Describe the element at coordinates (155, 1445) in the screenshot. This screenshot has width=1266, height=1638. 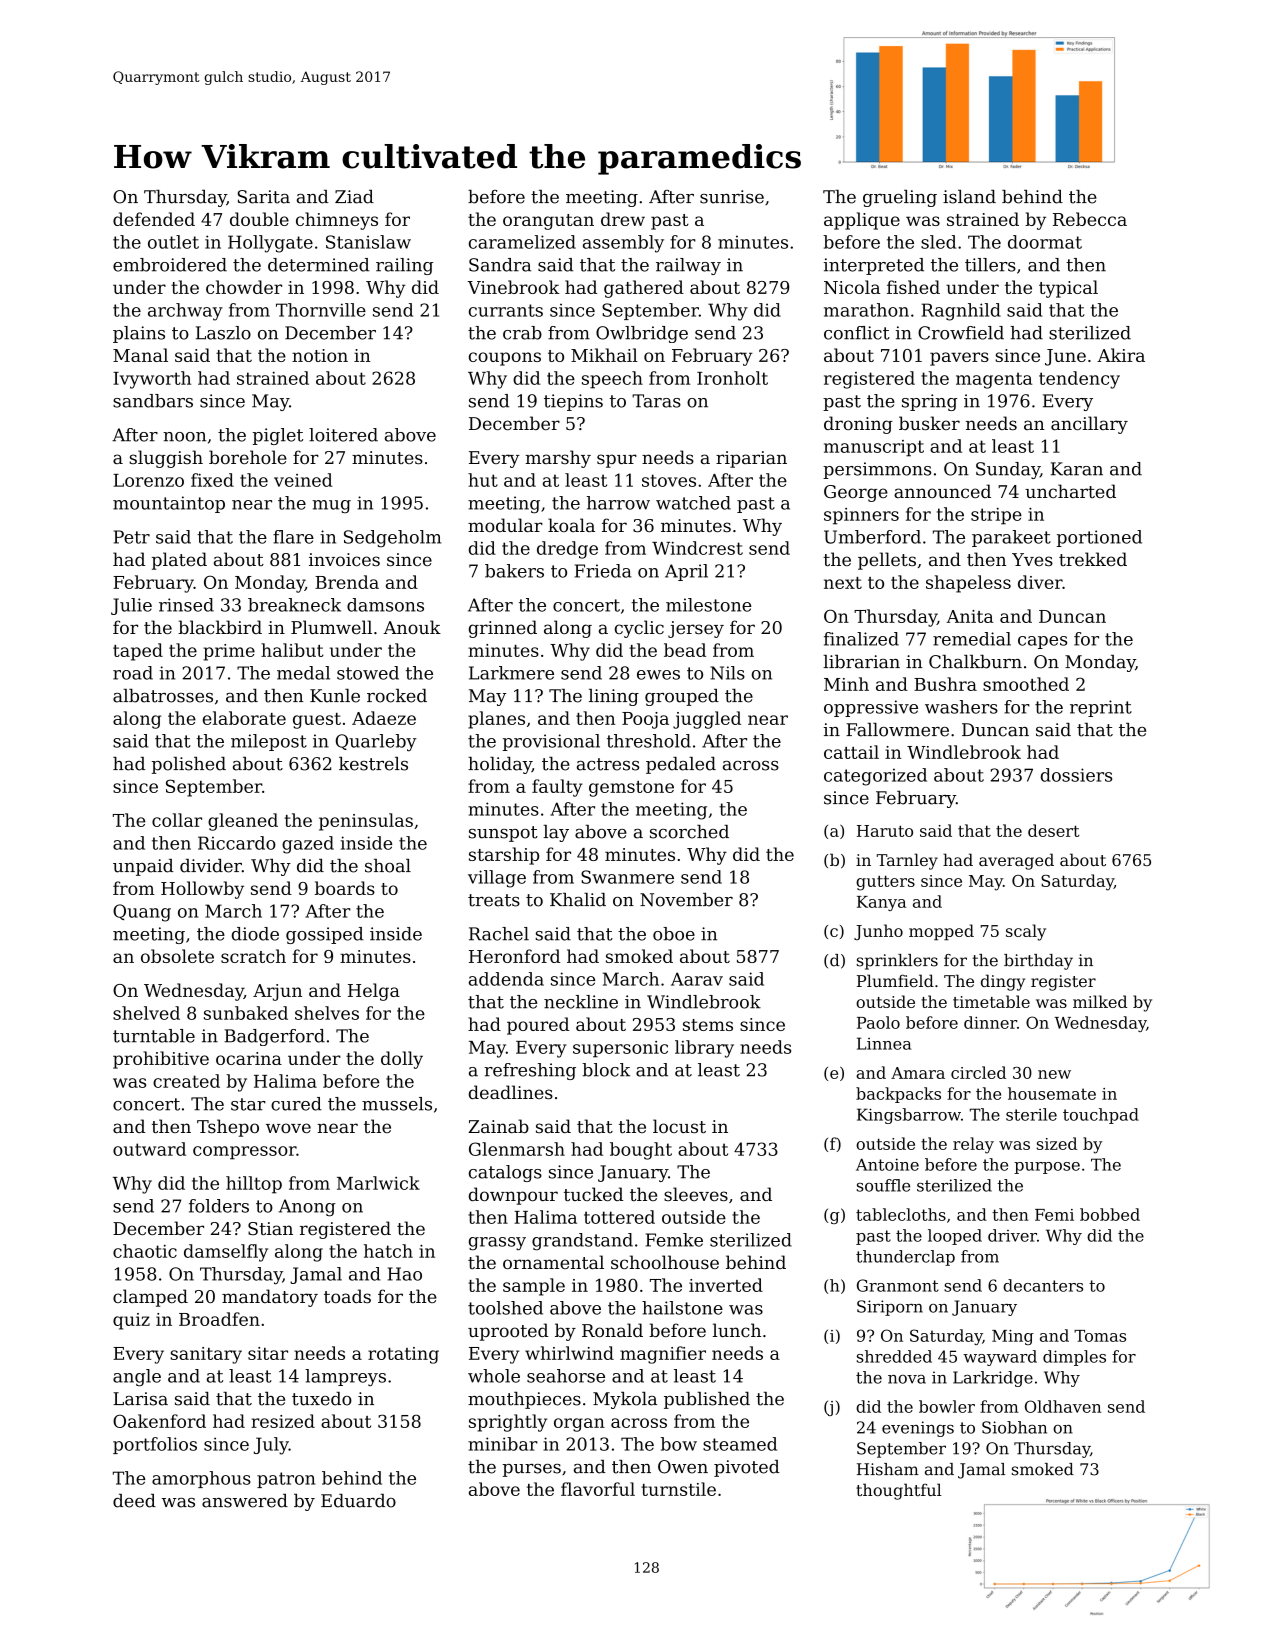
I see `portfolios` at that location.
